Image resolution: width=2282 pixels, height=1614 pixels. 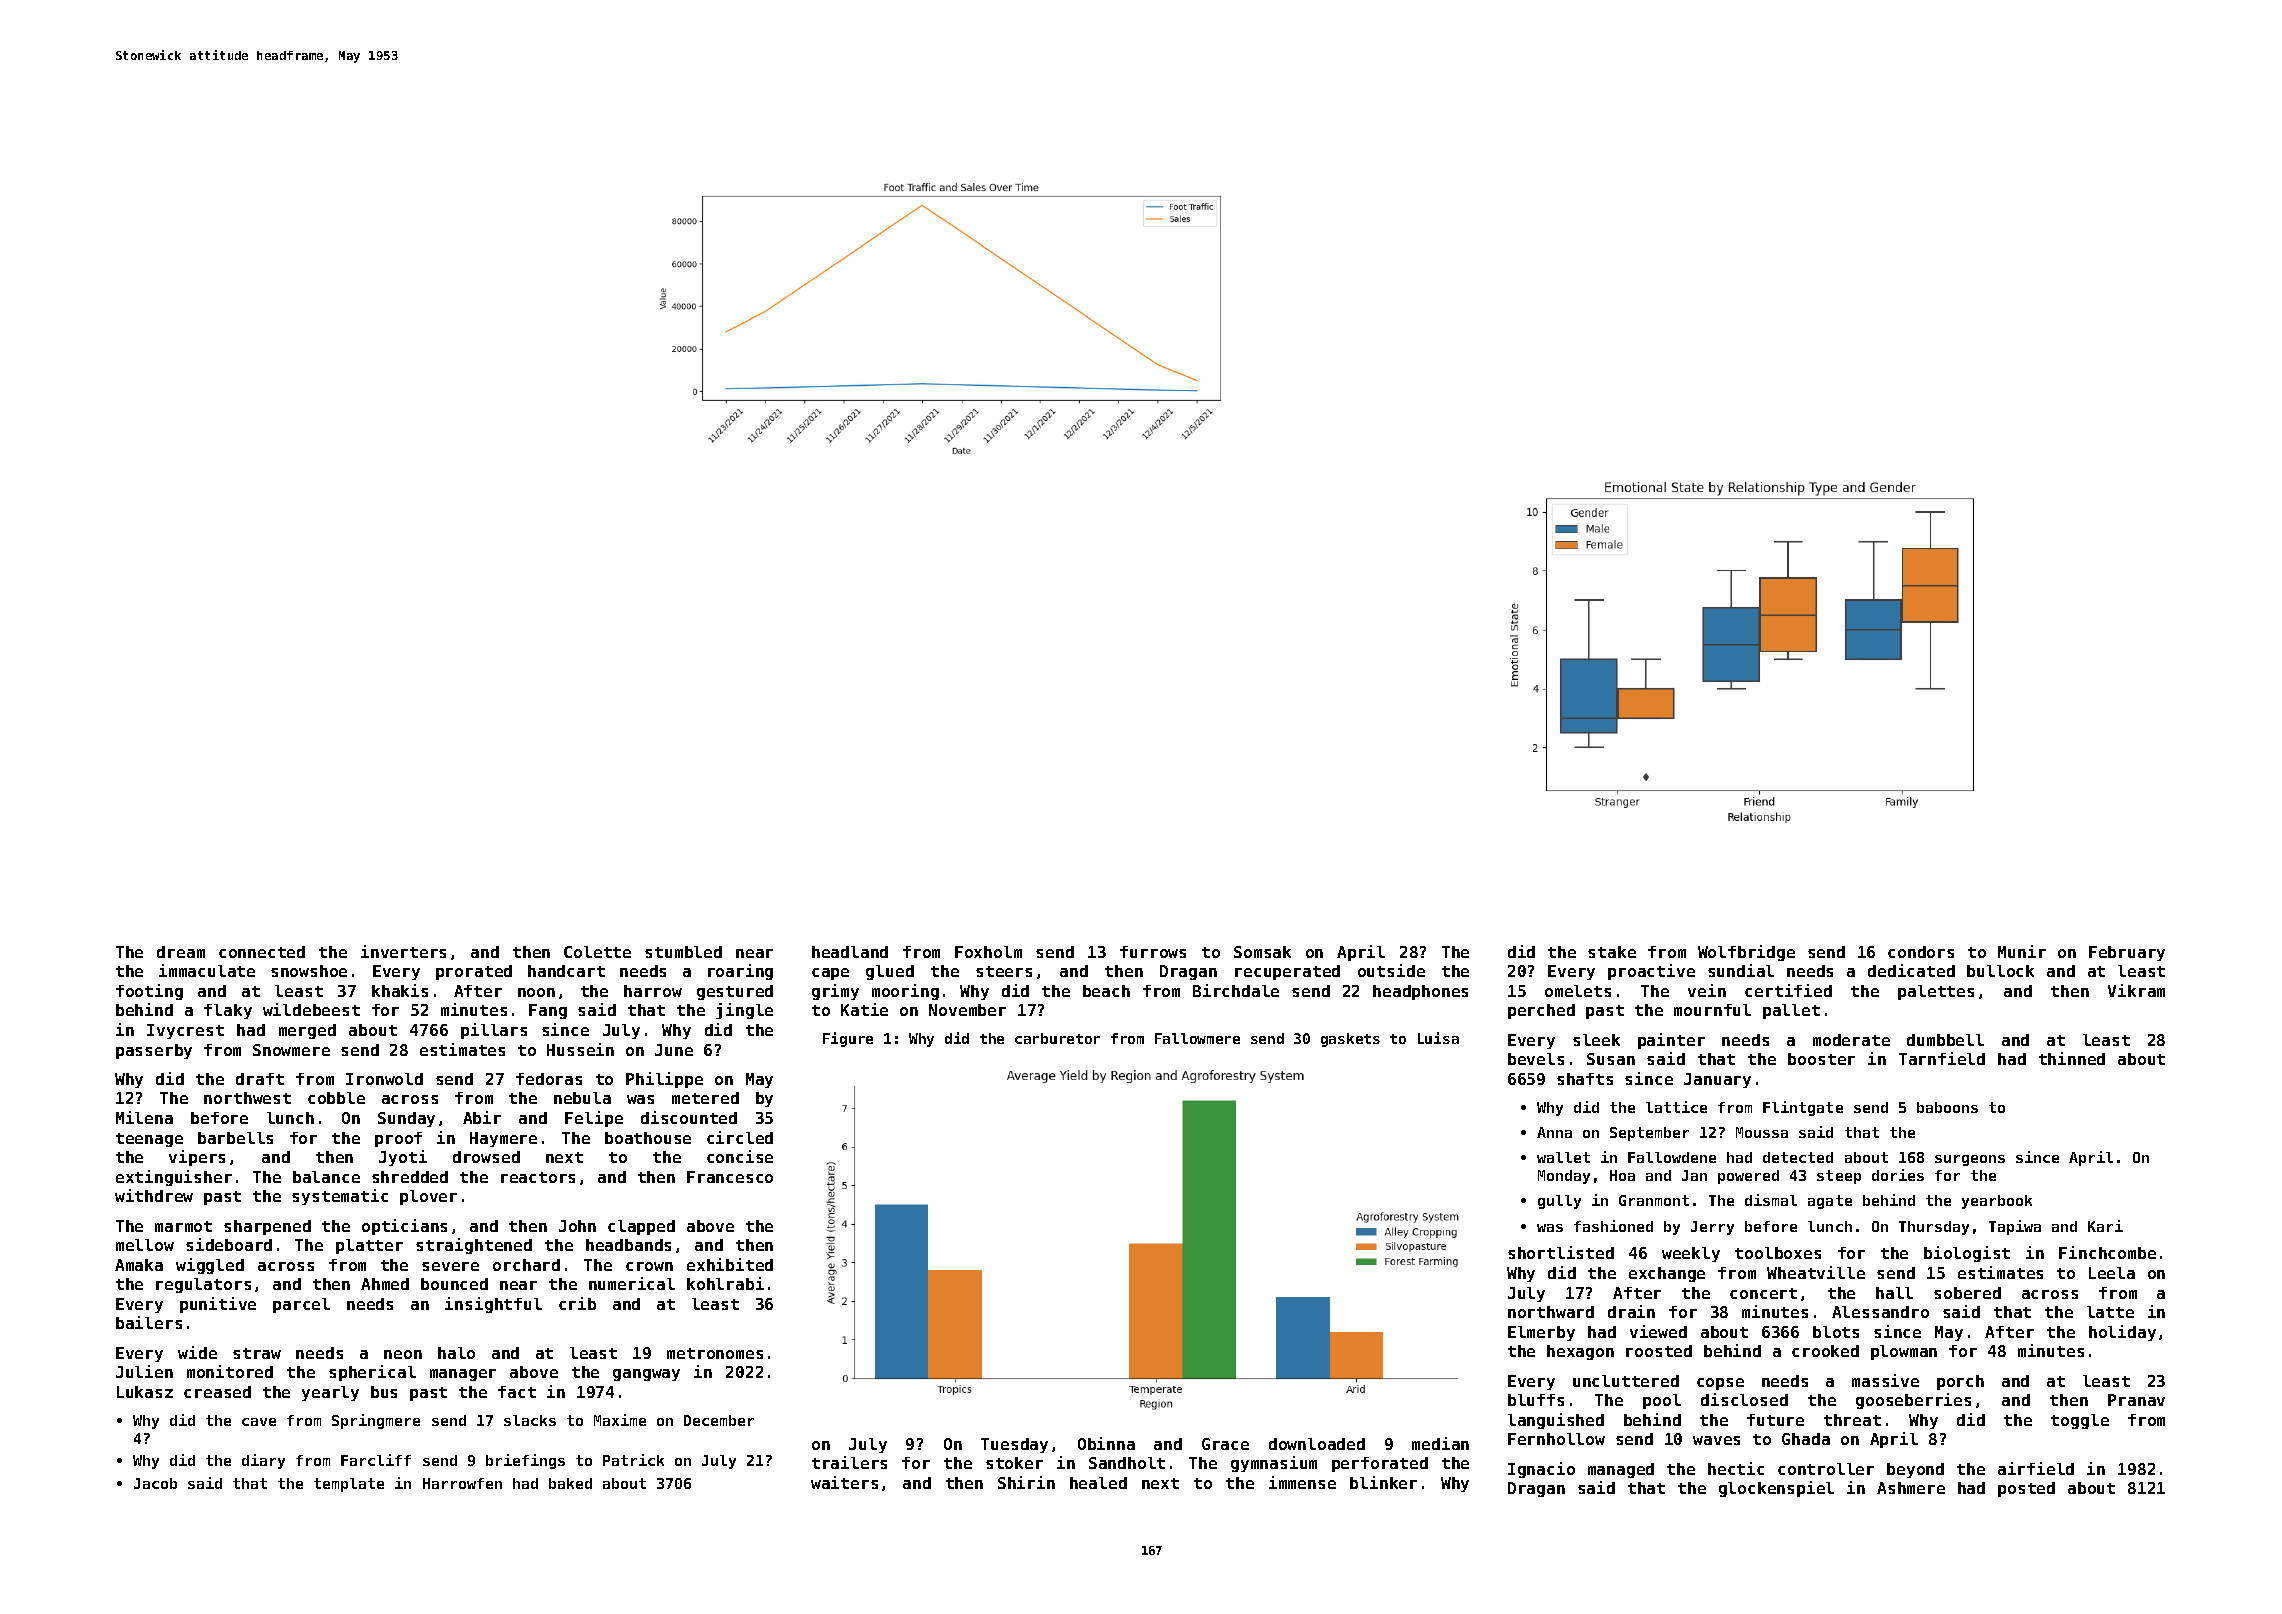 What do you see at coordinates (145, 1392) in the screenshot?
I see `Lukasz` at bounding box center [145, 1392].
